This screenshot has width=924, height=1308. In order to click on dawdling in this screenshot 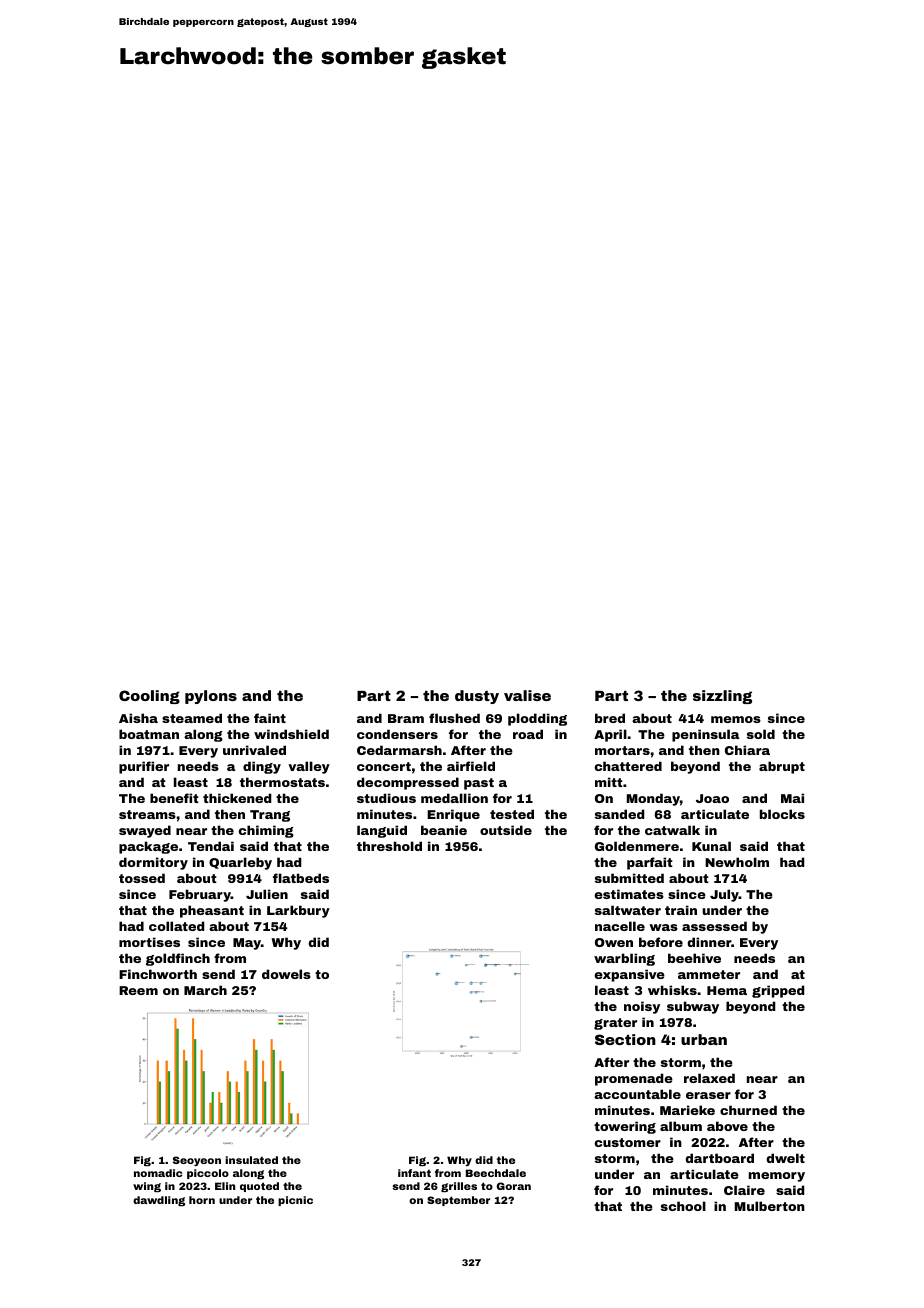, I will do `click(159, 1201)`.
